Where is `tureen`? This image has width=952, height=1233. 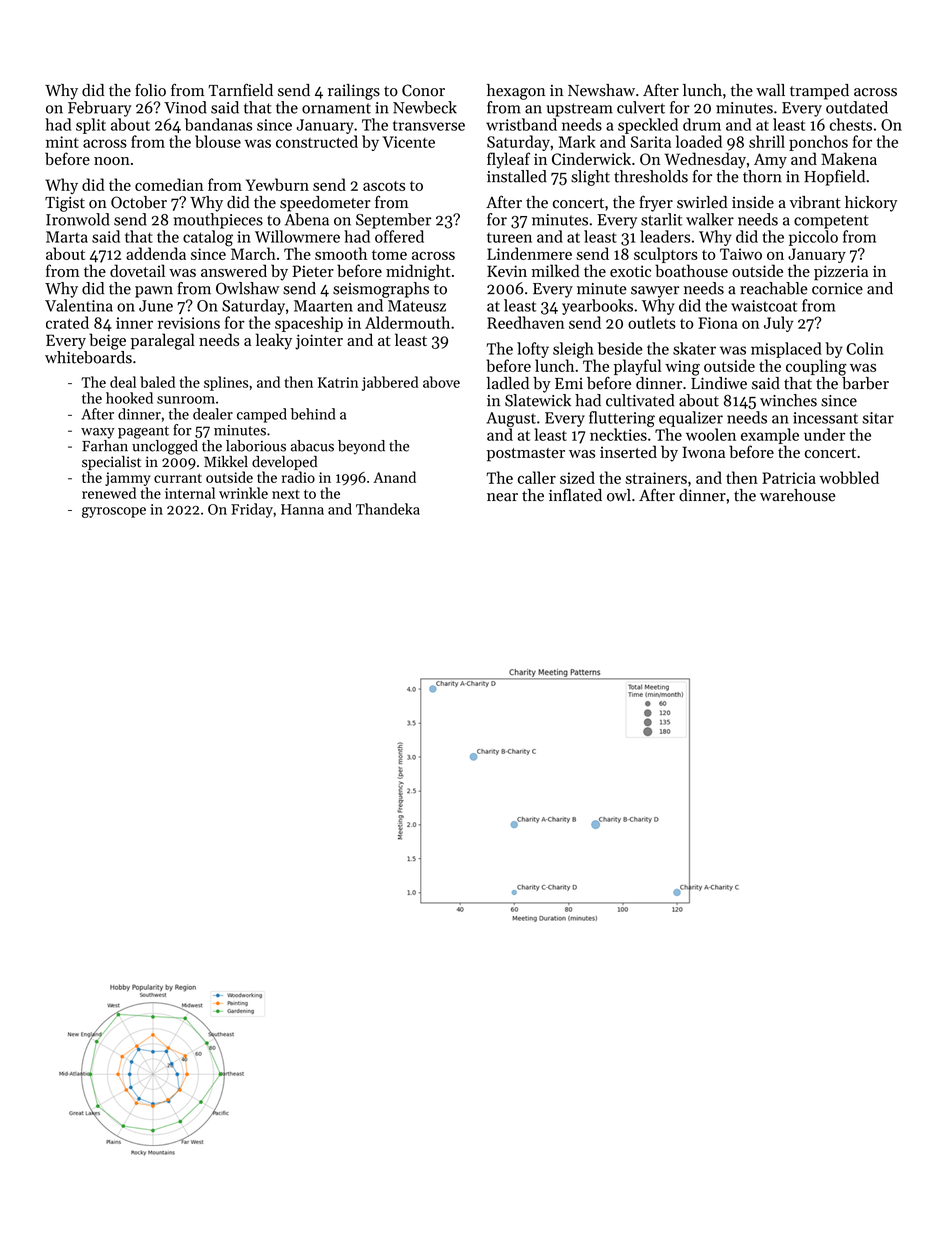
tureen is located at coordinates (509, 238).
